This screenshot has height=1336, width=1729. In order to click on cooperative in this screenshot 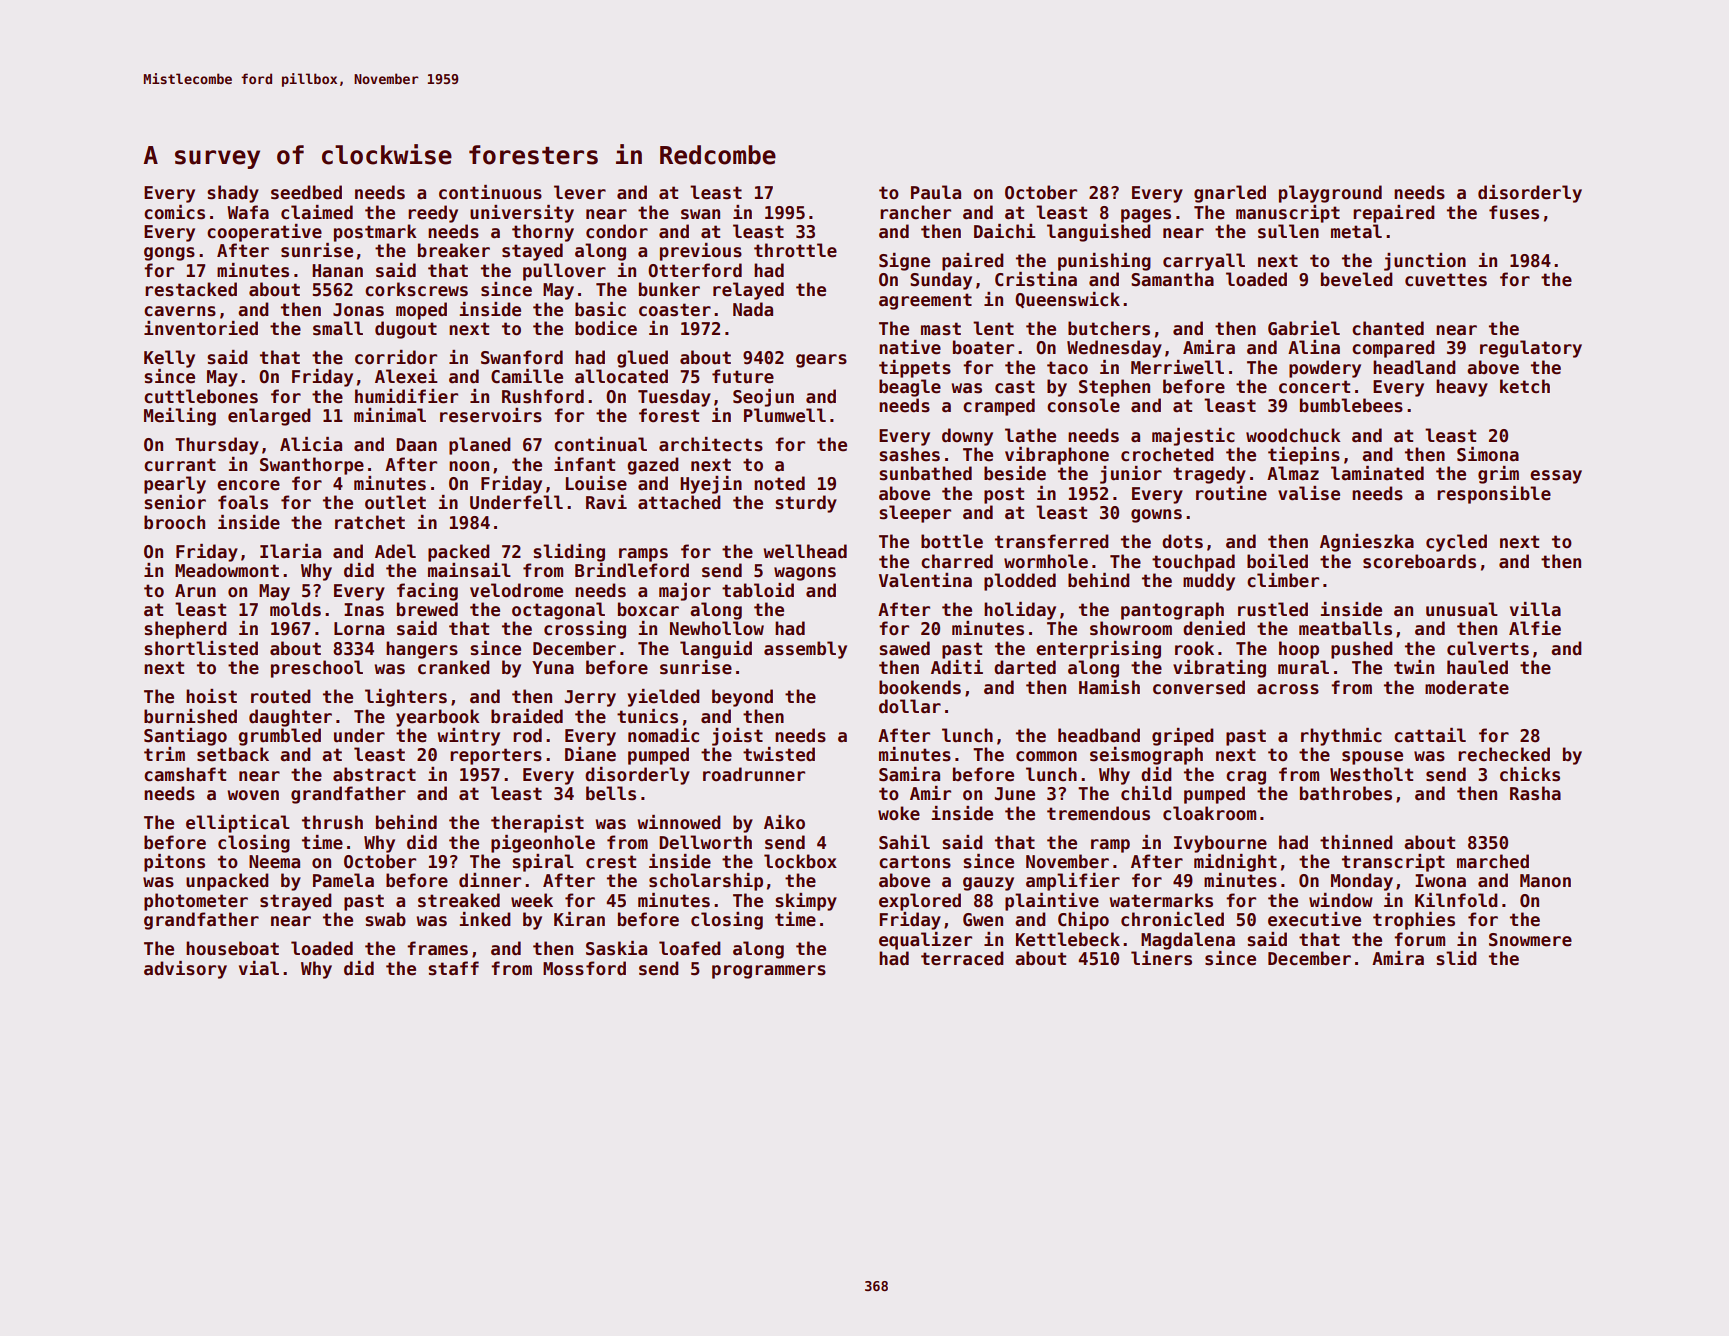, I will do `click(264, 233)`.
